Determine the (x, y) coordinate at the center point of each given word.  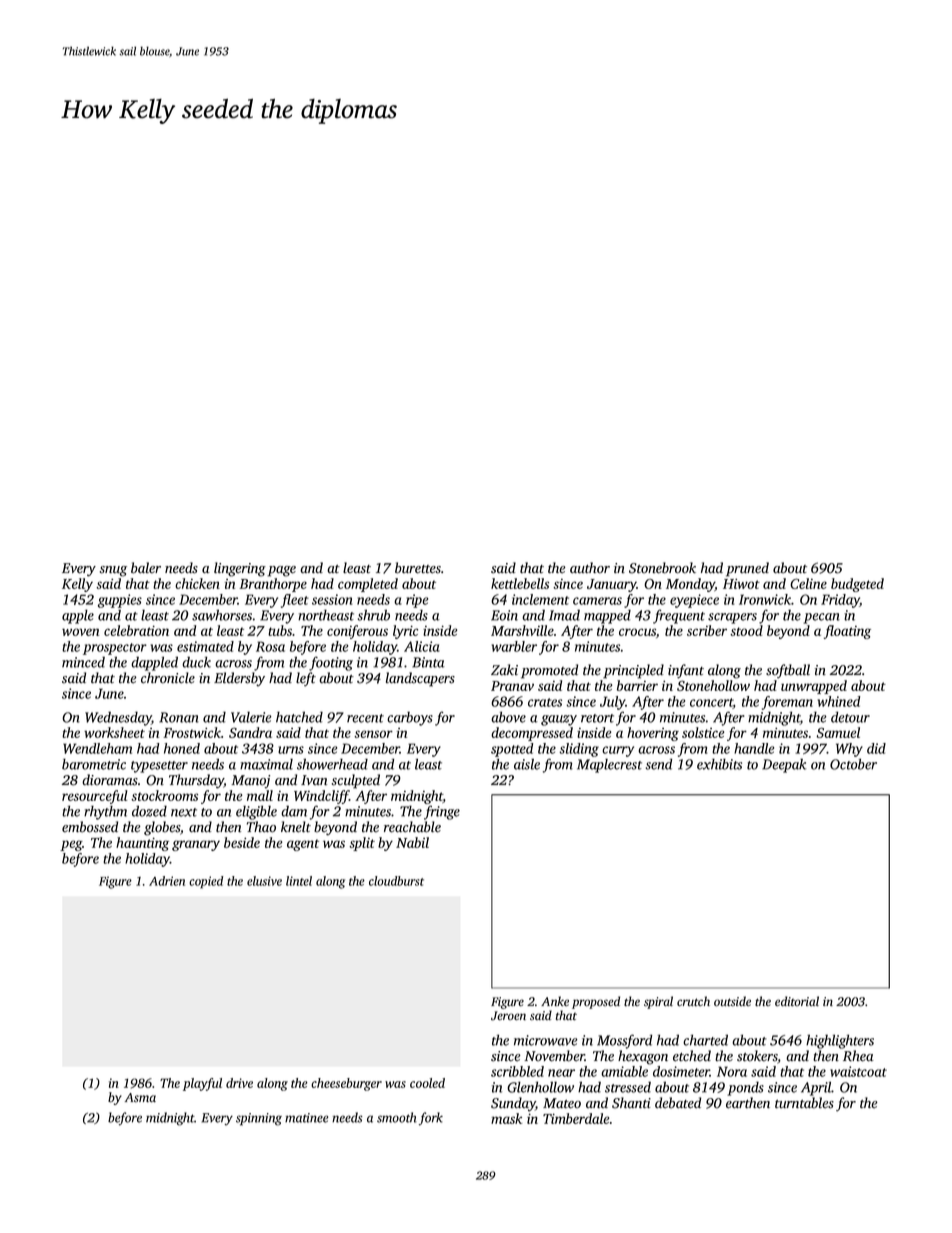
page (281, 571)
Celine (808, 583)
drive (239, 1083)
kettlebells (520, 583)
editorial (797, 1001)
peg (71, 845)
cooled (427, 1083)
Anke (555, 1001)
